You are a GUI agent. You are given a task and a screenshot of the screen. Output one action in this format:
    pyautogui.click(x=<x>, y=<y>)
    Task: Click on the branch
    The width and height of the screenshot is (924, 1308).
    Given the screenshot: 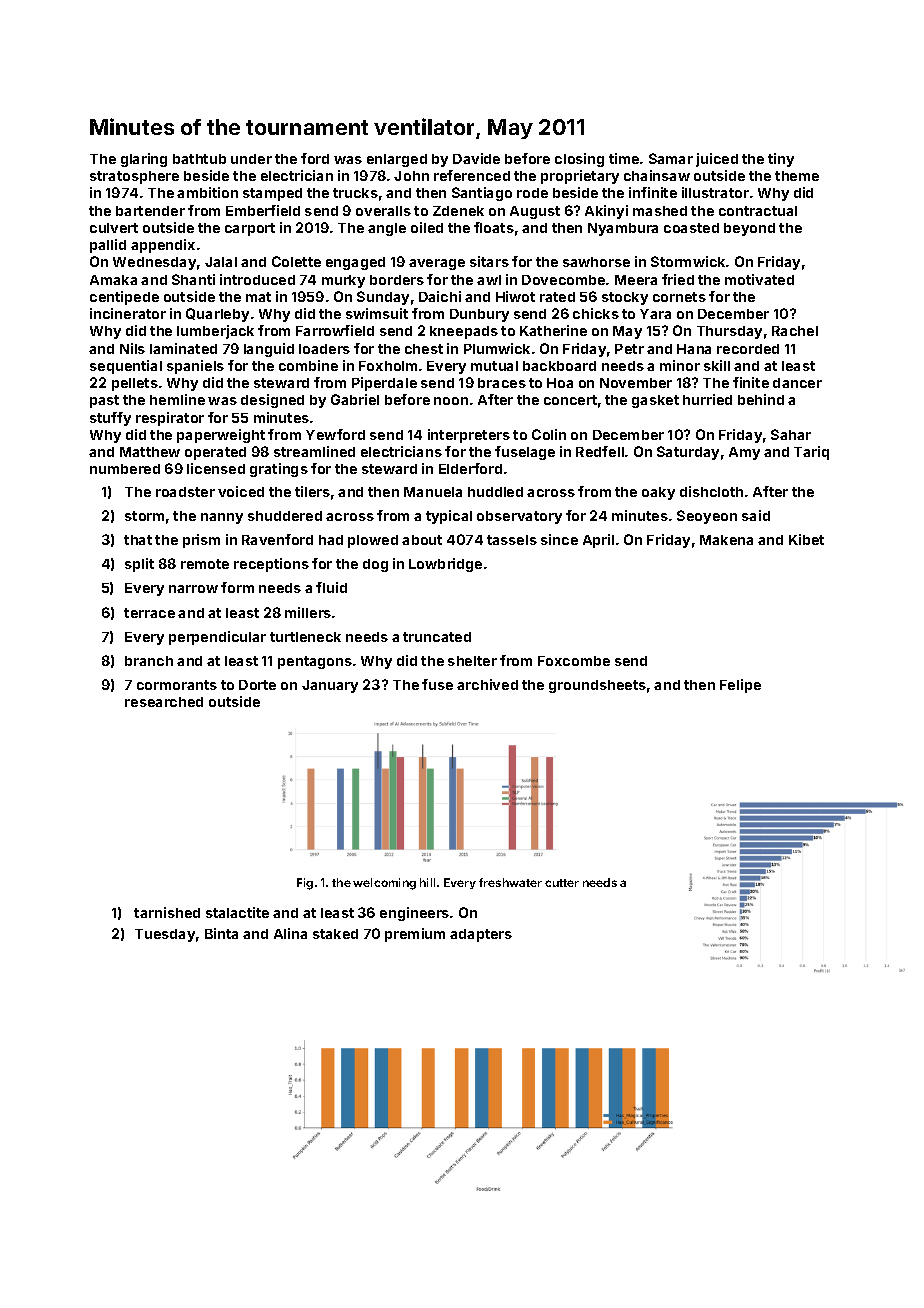 What is the action you would take?
    pyautogui.click(x=149, y=661)
